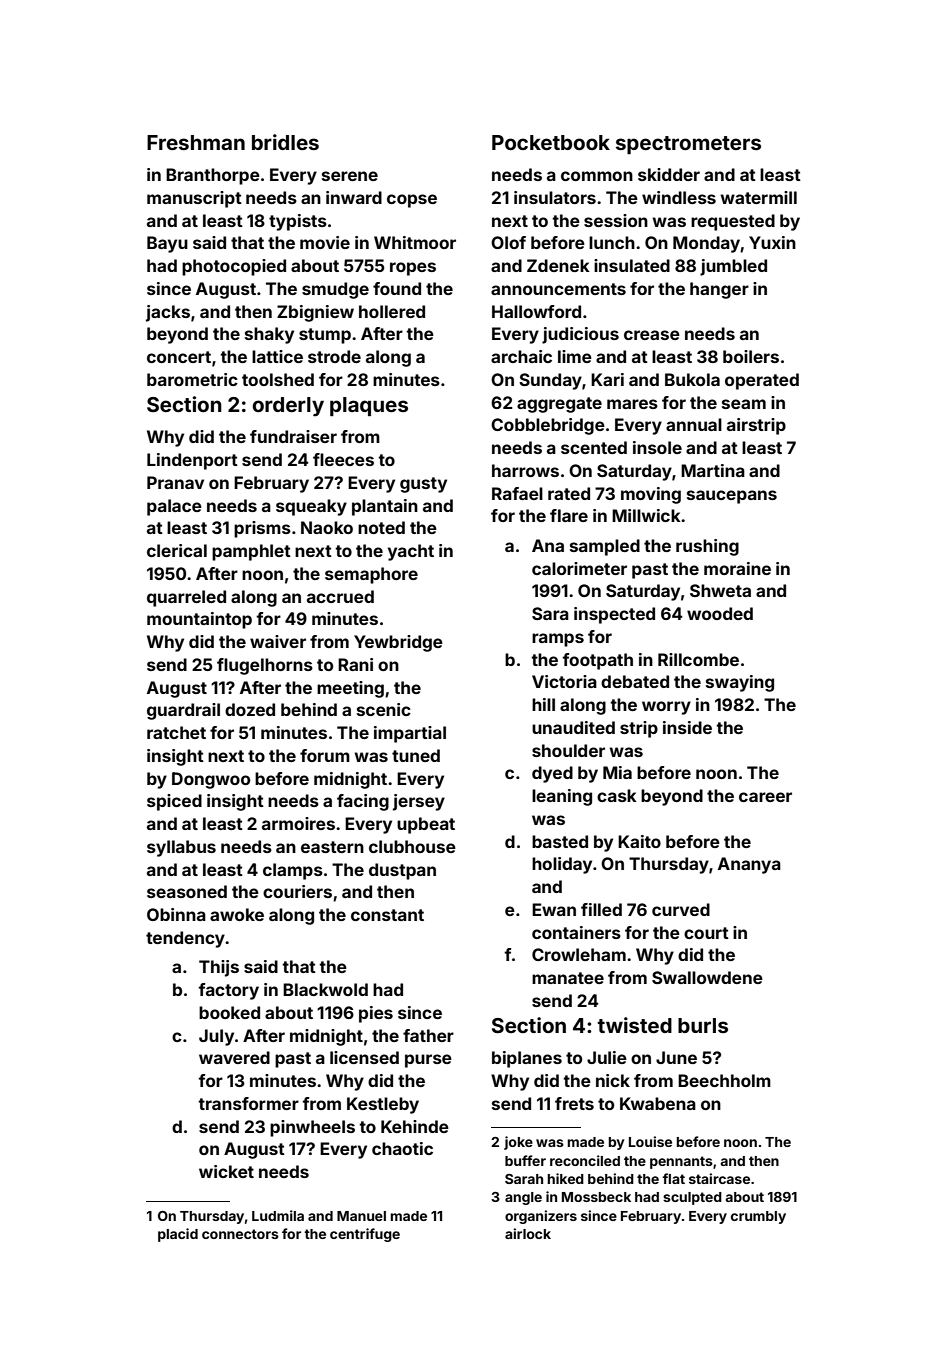 Image resolution: width=948 pixels, height=1347 pixels. I want to click on guardrail, so click(183, 711).
